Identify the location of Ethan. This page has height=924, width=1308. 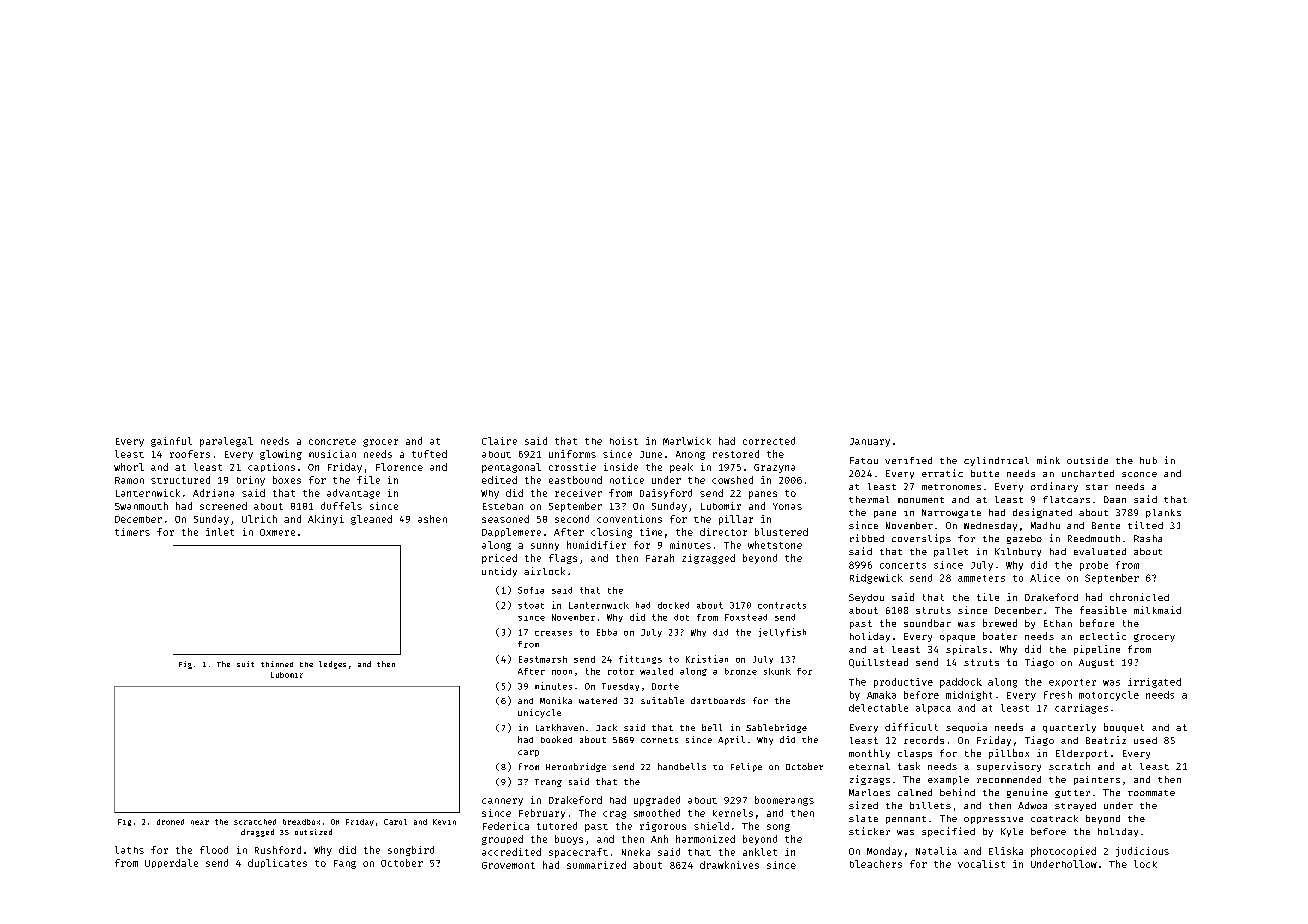
(1058, 623).
